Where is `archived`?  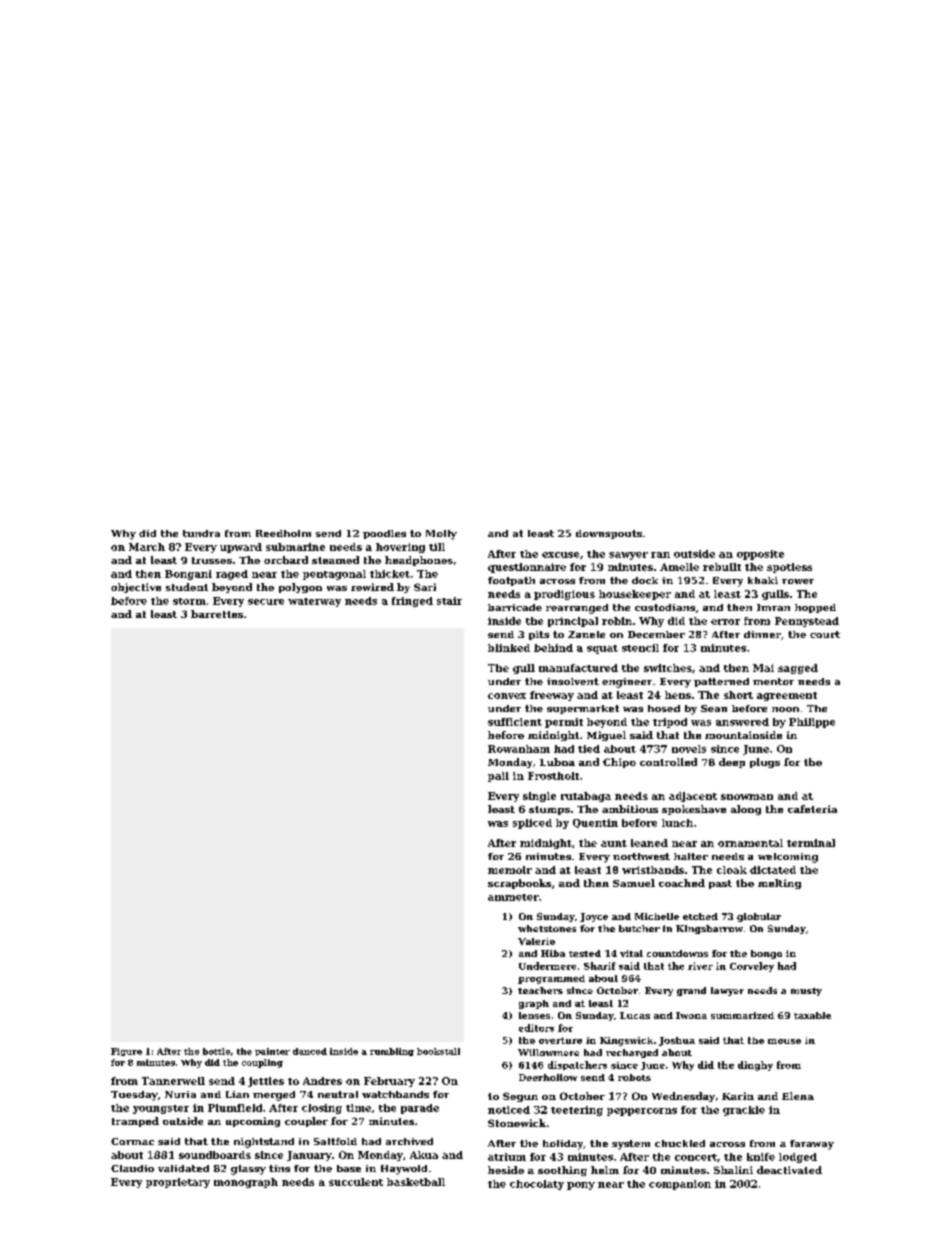
archived is located at coordinates (409, 1141).
